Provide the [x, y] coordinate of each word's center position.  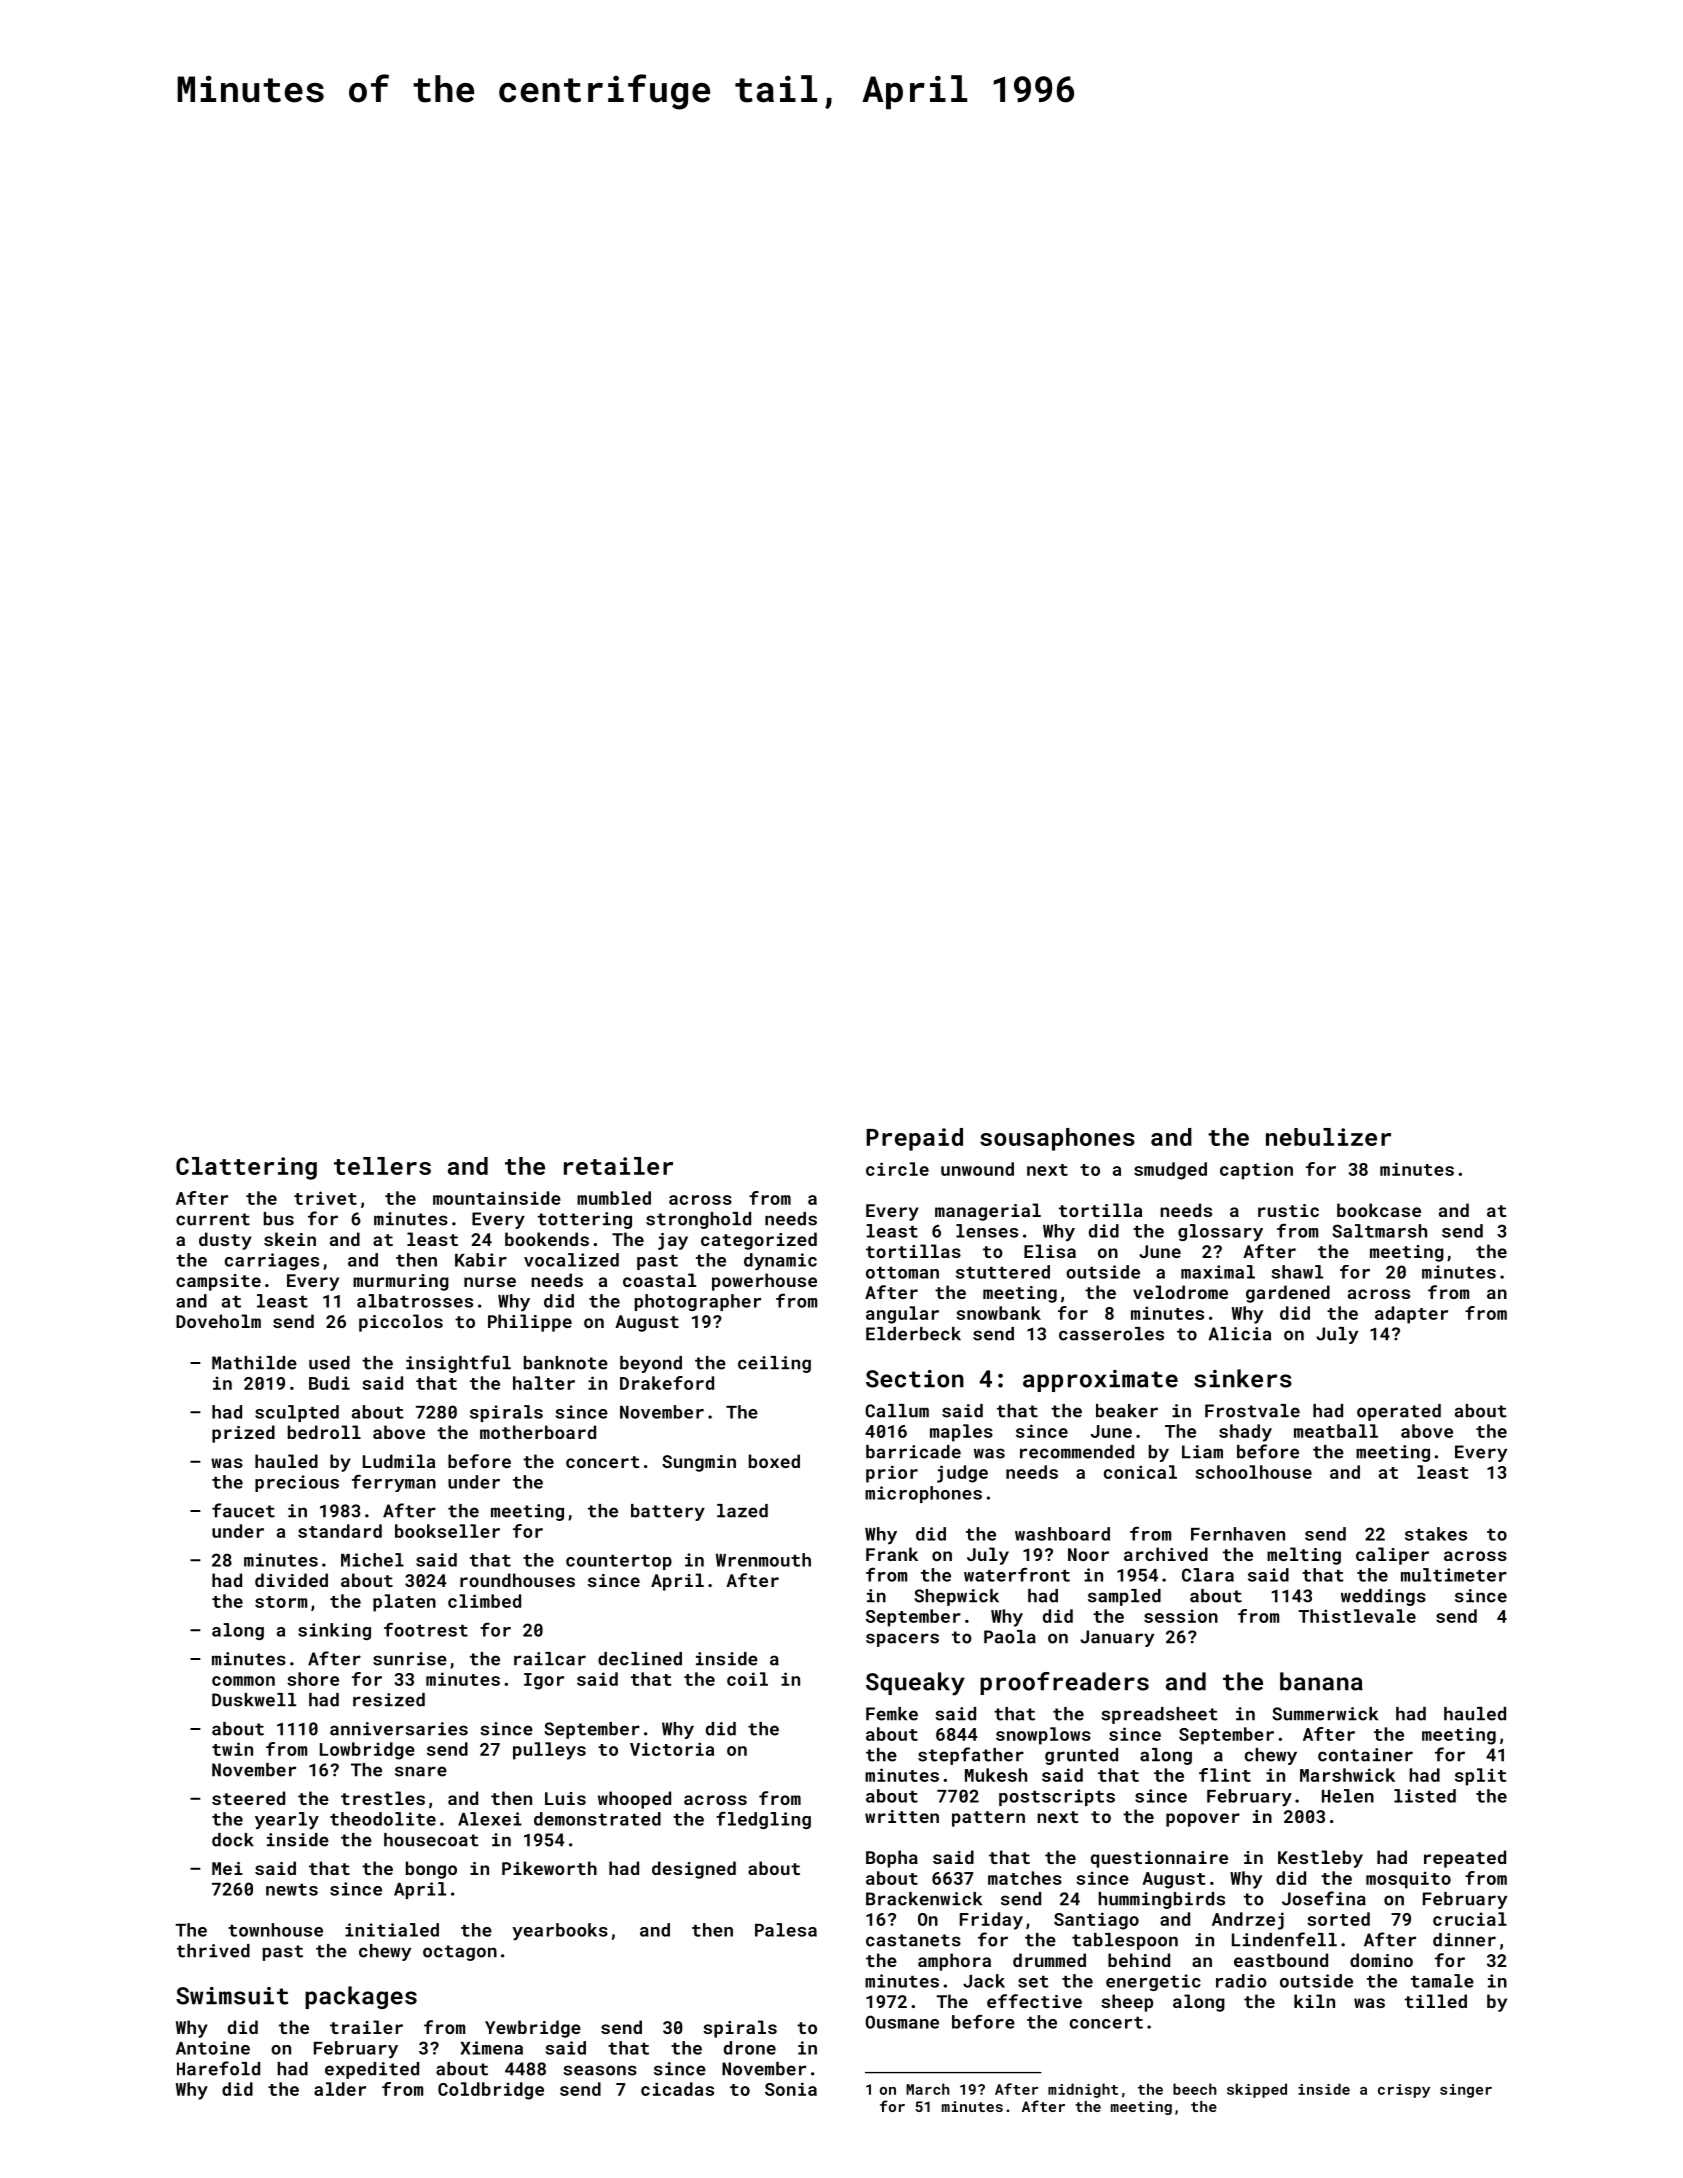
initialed [392, 1930]
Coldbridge [491, 2091]
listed [1425, 1796]
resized [389, 1700]
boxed [774, 1461]
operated [1399, 1412]
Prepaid [914, 1139]
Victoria [672, 1749]
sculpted [297, 1413]
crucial [1470, 1919]
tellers [382, 1166]
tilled [1436, 2001]
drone [750, 2048]
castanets [913, 1940]
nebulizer [1328, 1137]
